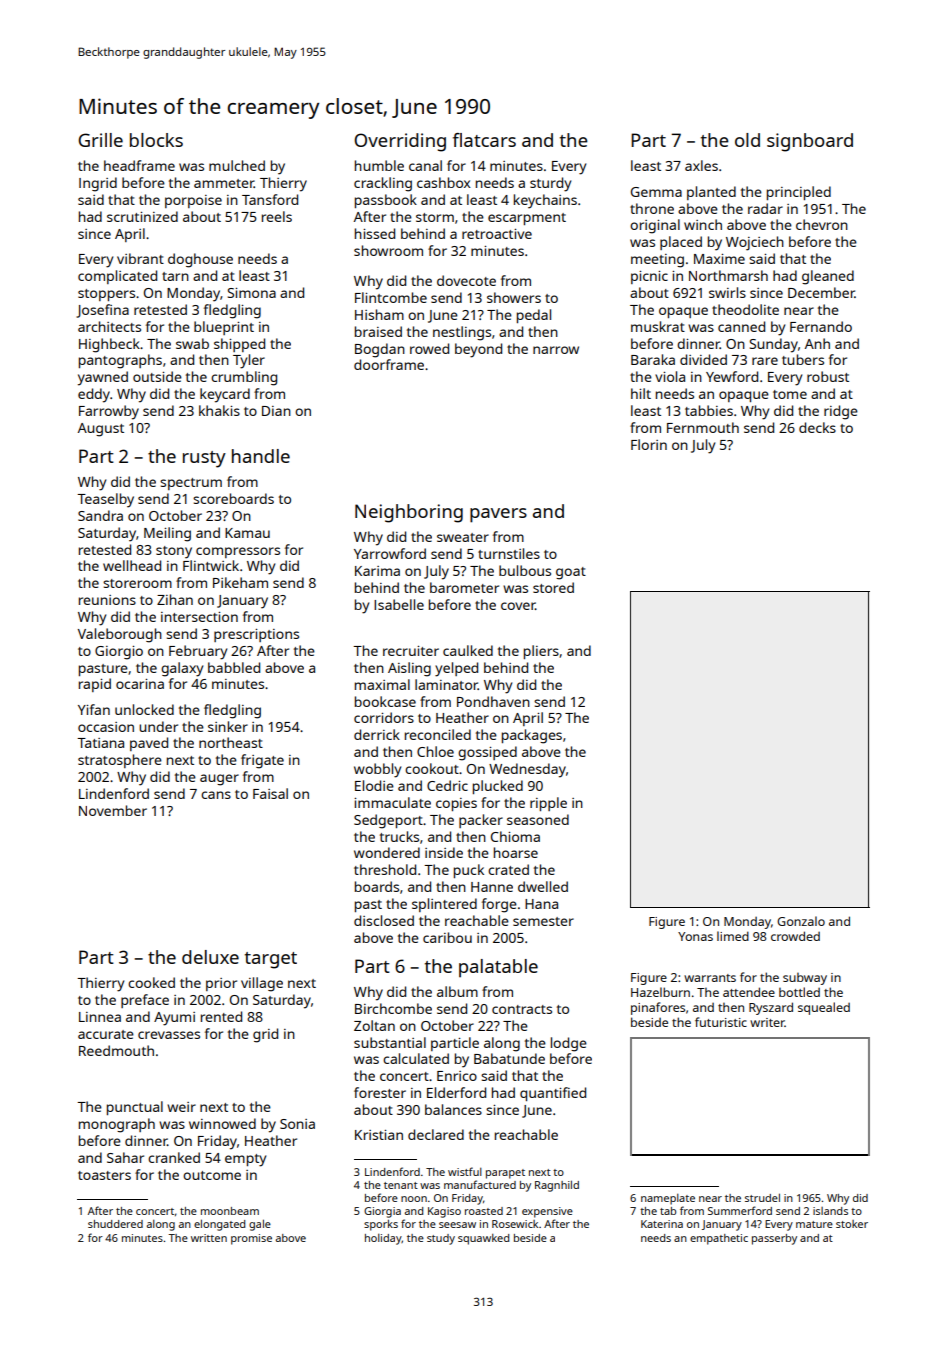 Image resolution: width=947 pixels, height=1371 pixels. What do you see at coordinates (400, 142) in the page?
I see `Overriding` at bounding box center [400, 142].
